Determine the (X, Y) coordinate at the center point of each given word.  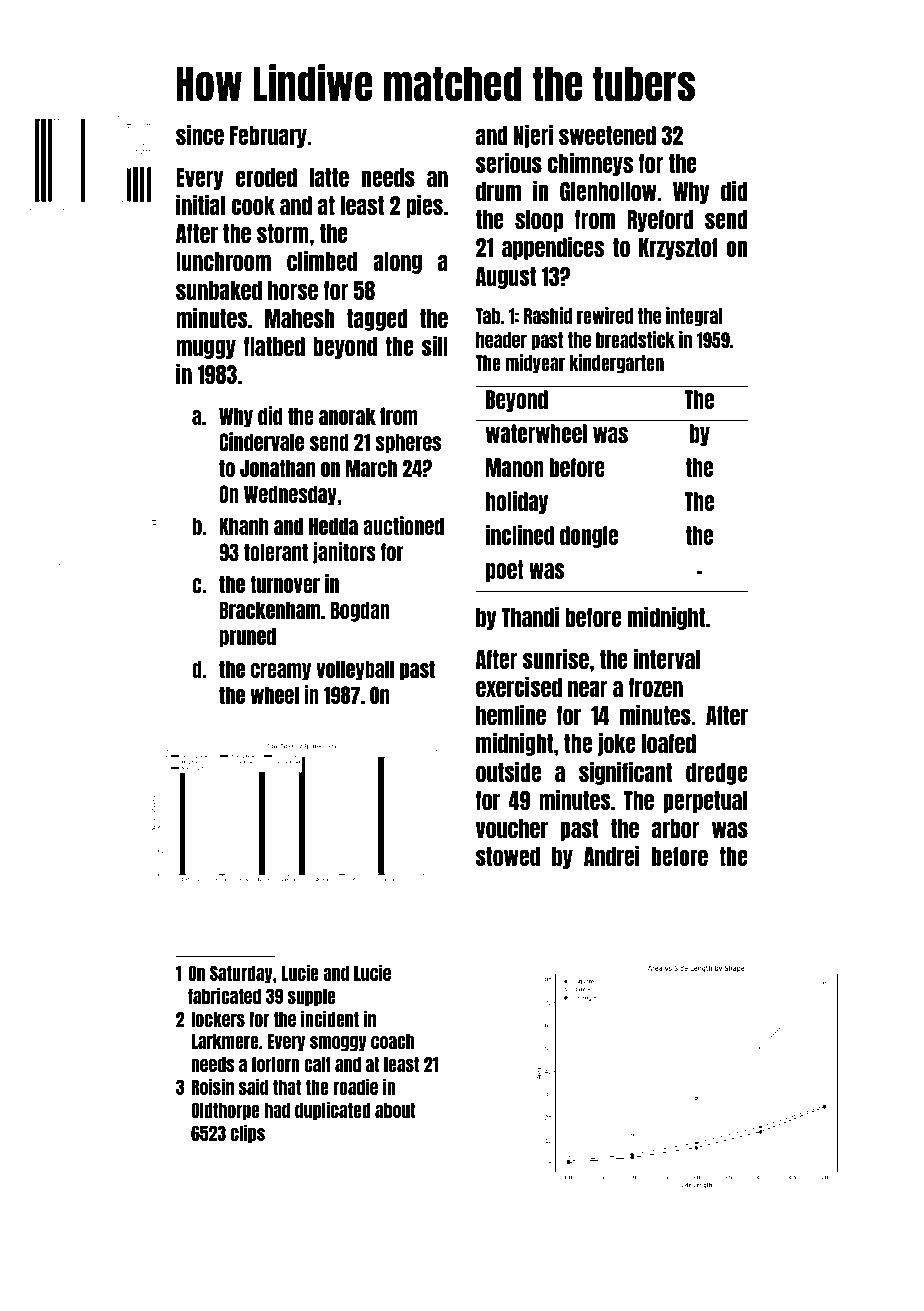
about (395, 1110)
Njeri (533, 136)
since (200, 134)
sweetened (607, 135)
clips (248, 1133)
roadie (355, 1086)
